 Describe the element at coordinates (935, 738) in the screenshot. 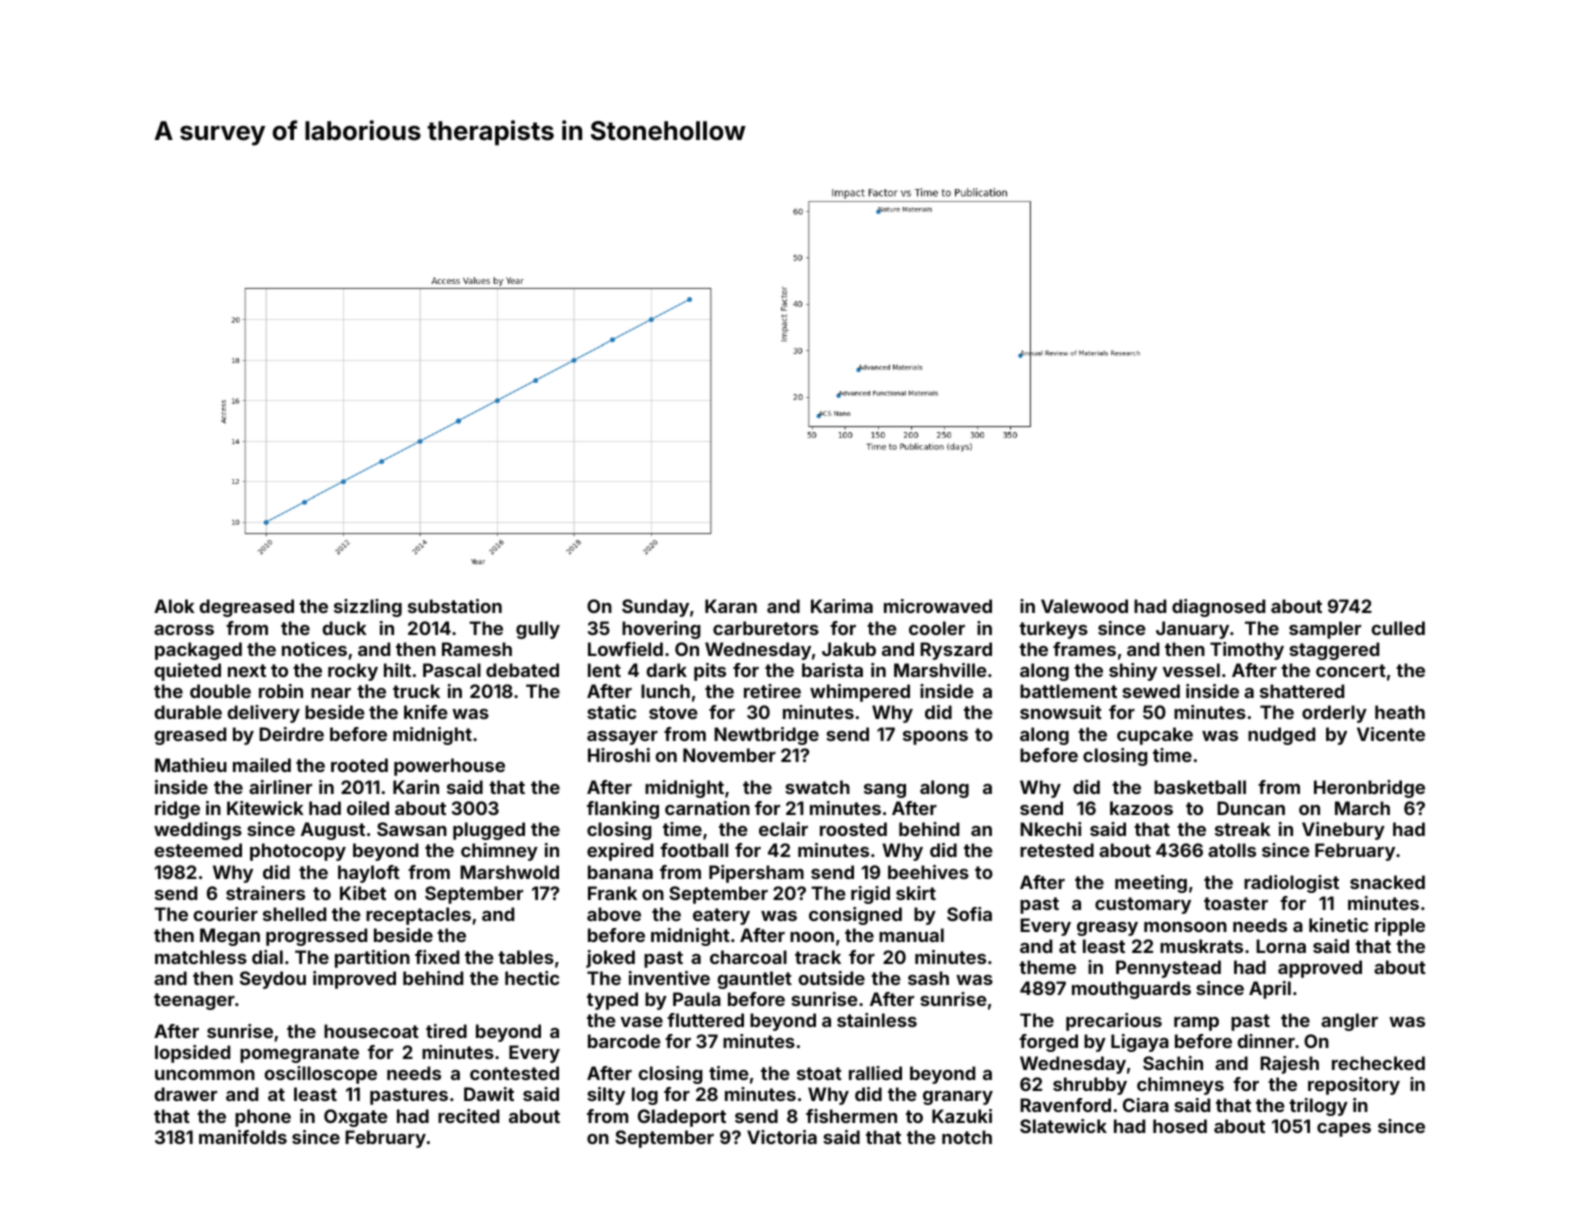

I see `spoons` at that location.
